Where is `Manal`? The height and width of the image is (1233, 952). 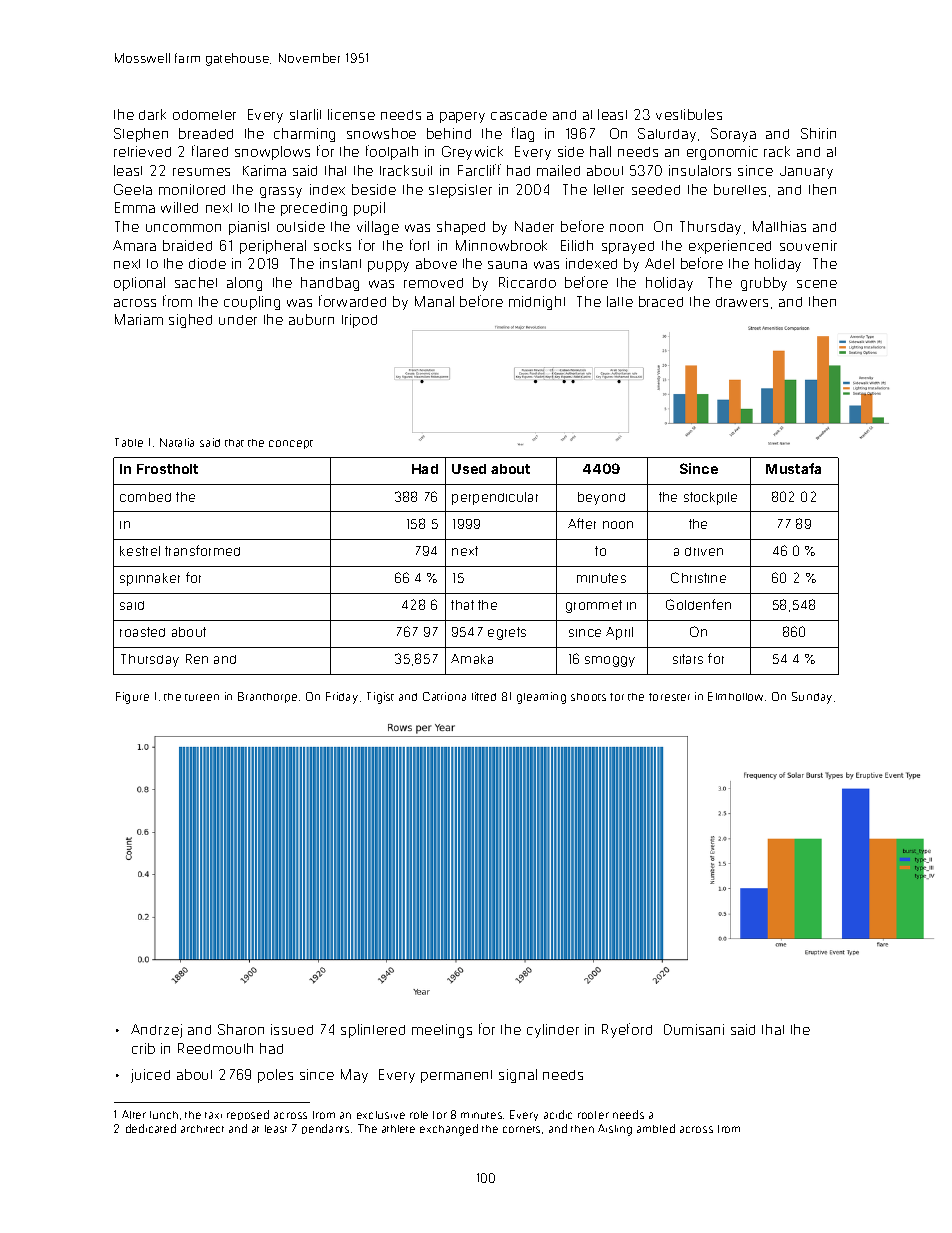 Manal is located at coordinates (434, 301).
